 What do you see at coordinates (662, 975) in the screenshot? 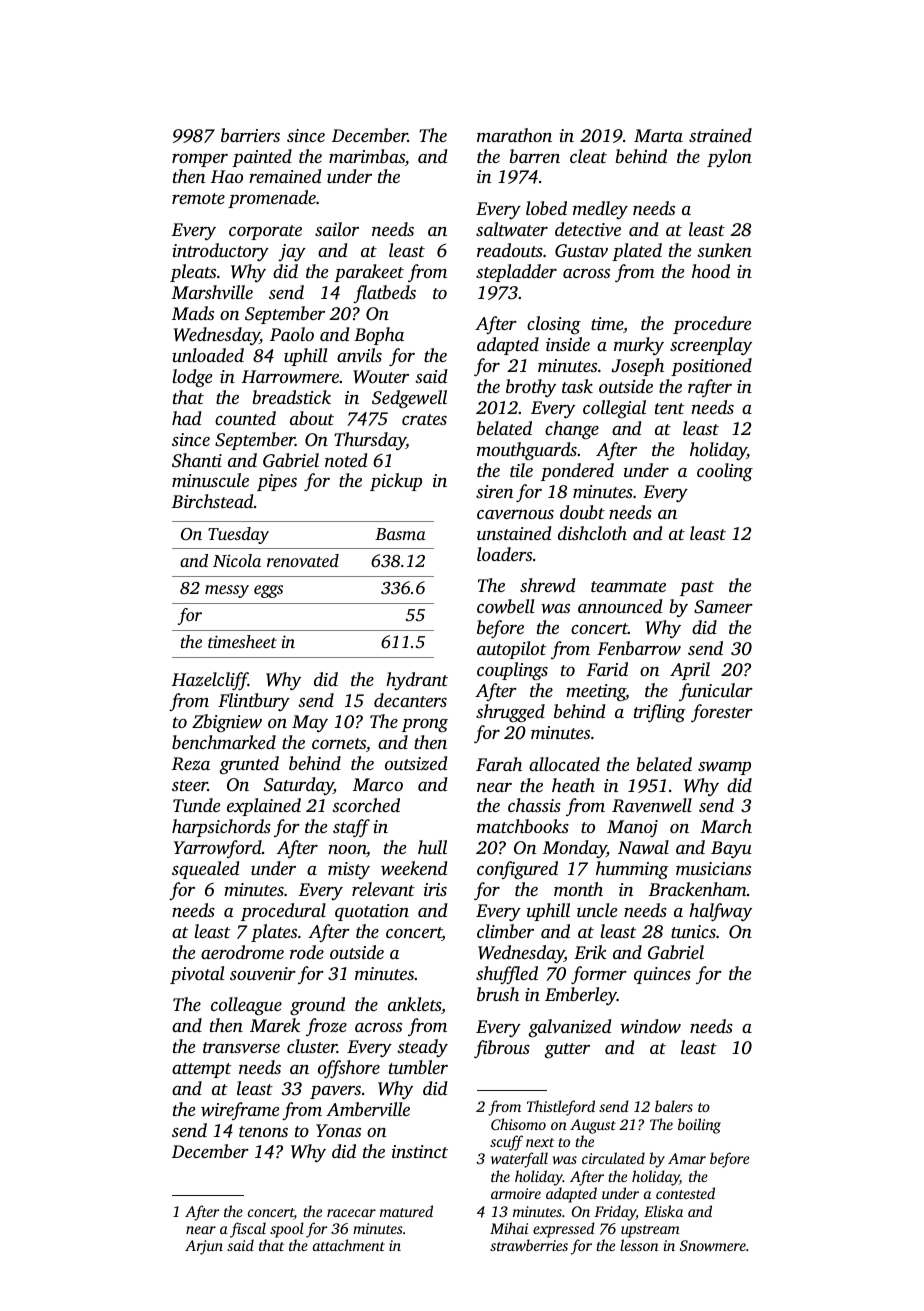
I see `quinces` at bounding box center [662, 975].
